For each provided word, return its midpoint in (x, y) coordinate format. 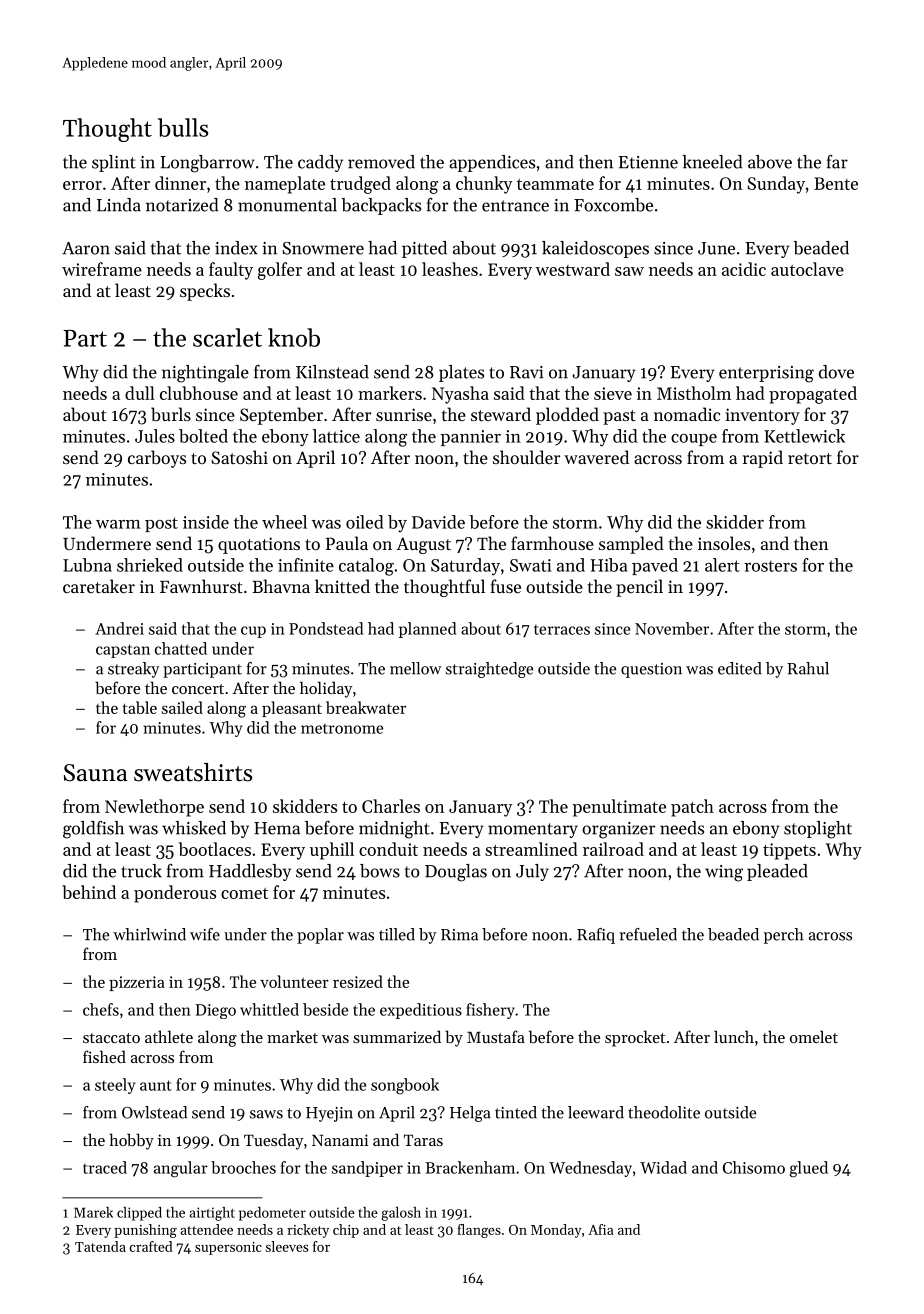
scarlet (227, 337)
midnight (394, 830)
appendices (492, 163)
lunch (734, 1036)
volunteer (294, 981)
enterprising (766, 374)
